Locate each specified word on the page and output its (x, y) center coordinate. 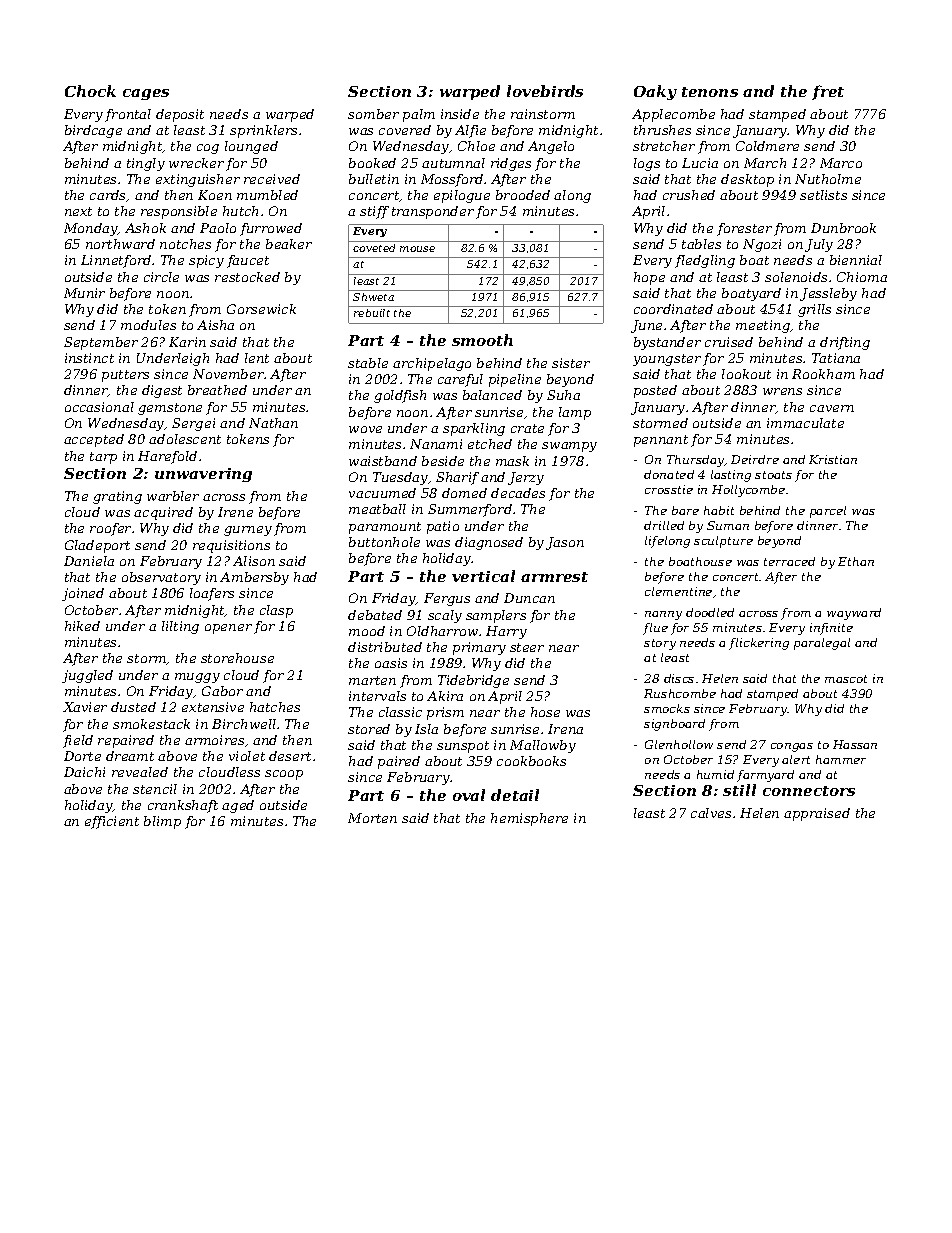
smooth (482, 340)
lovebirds (545, 91)
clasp (276, 611)
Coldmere (767, 146)
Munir (84, 293)
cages (146, 94)
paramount (385, 528)
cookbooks (531, 761)
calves (711, 813)
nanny (663, 615)
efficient (112, 822)
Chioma (862, 277)
